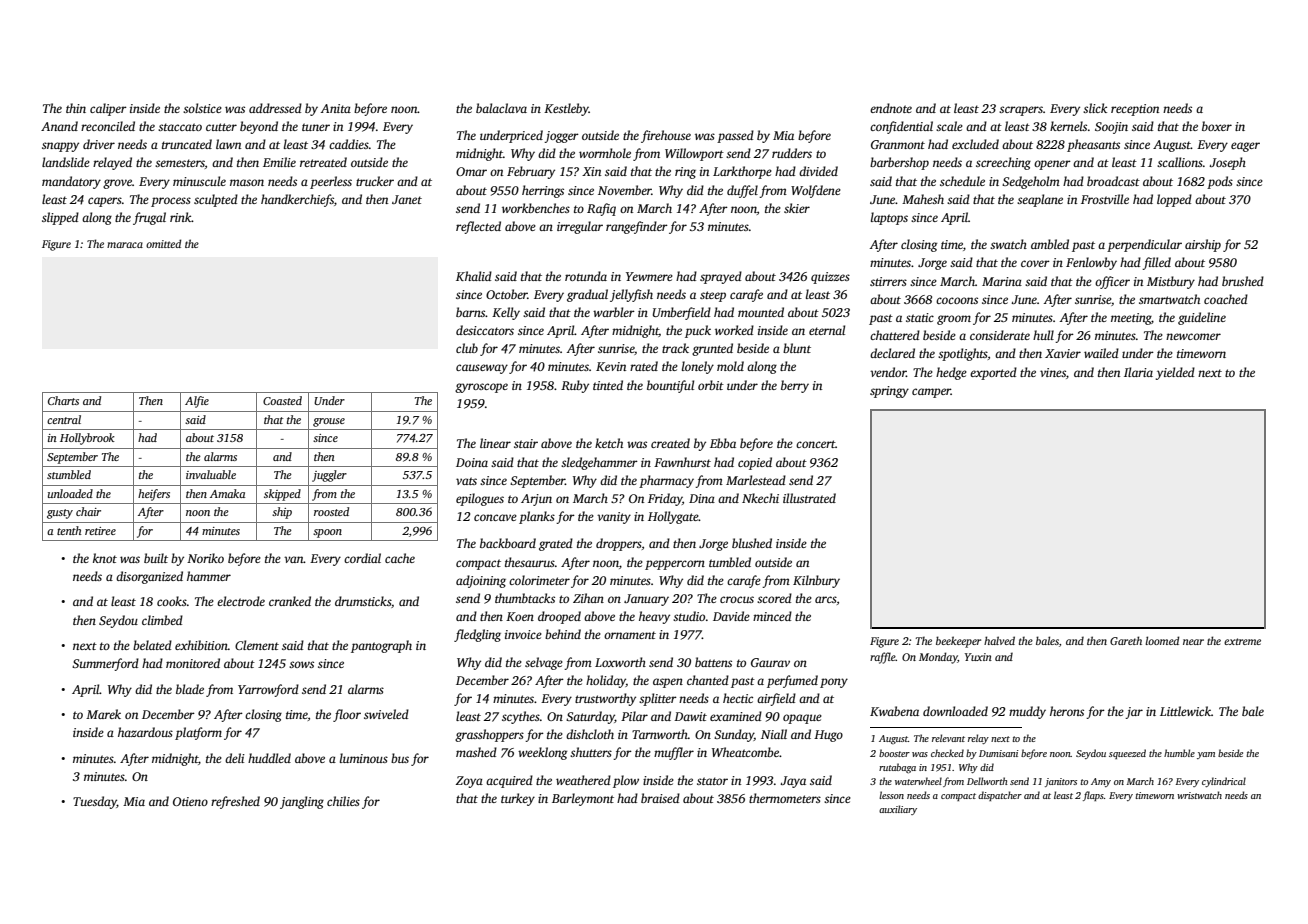 The width and height of the document is (1308, 924). Describe the element at coordinates (501, 108) in the document. I see `balaclava` at that location.
